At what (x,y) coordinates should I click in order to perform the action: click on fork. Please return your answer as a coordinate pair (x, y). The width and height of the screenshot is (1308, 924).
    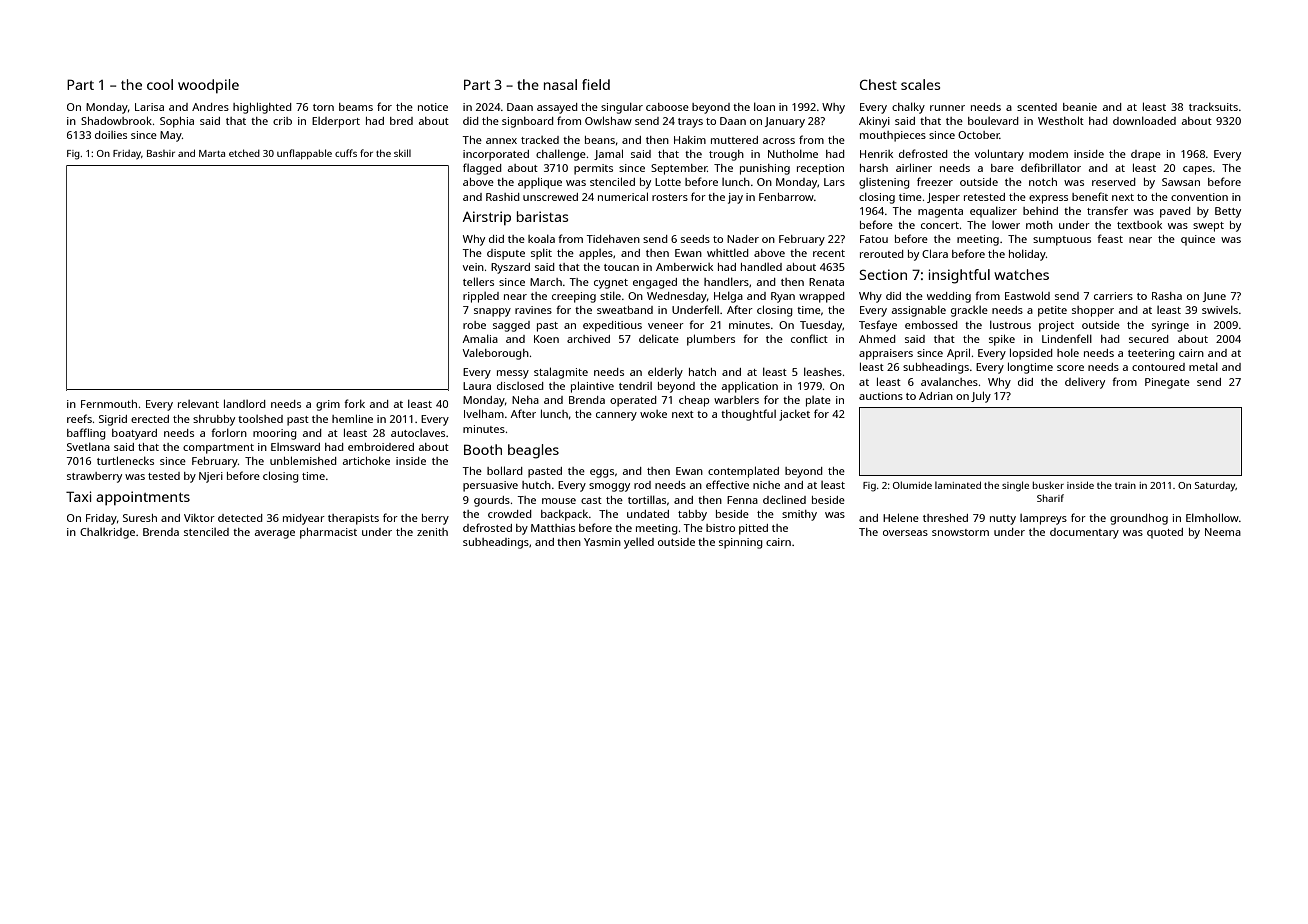
    Looking at the image, I should click on (354, 403).
